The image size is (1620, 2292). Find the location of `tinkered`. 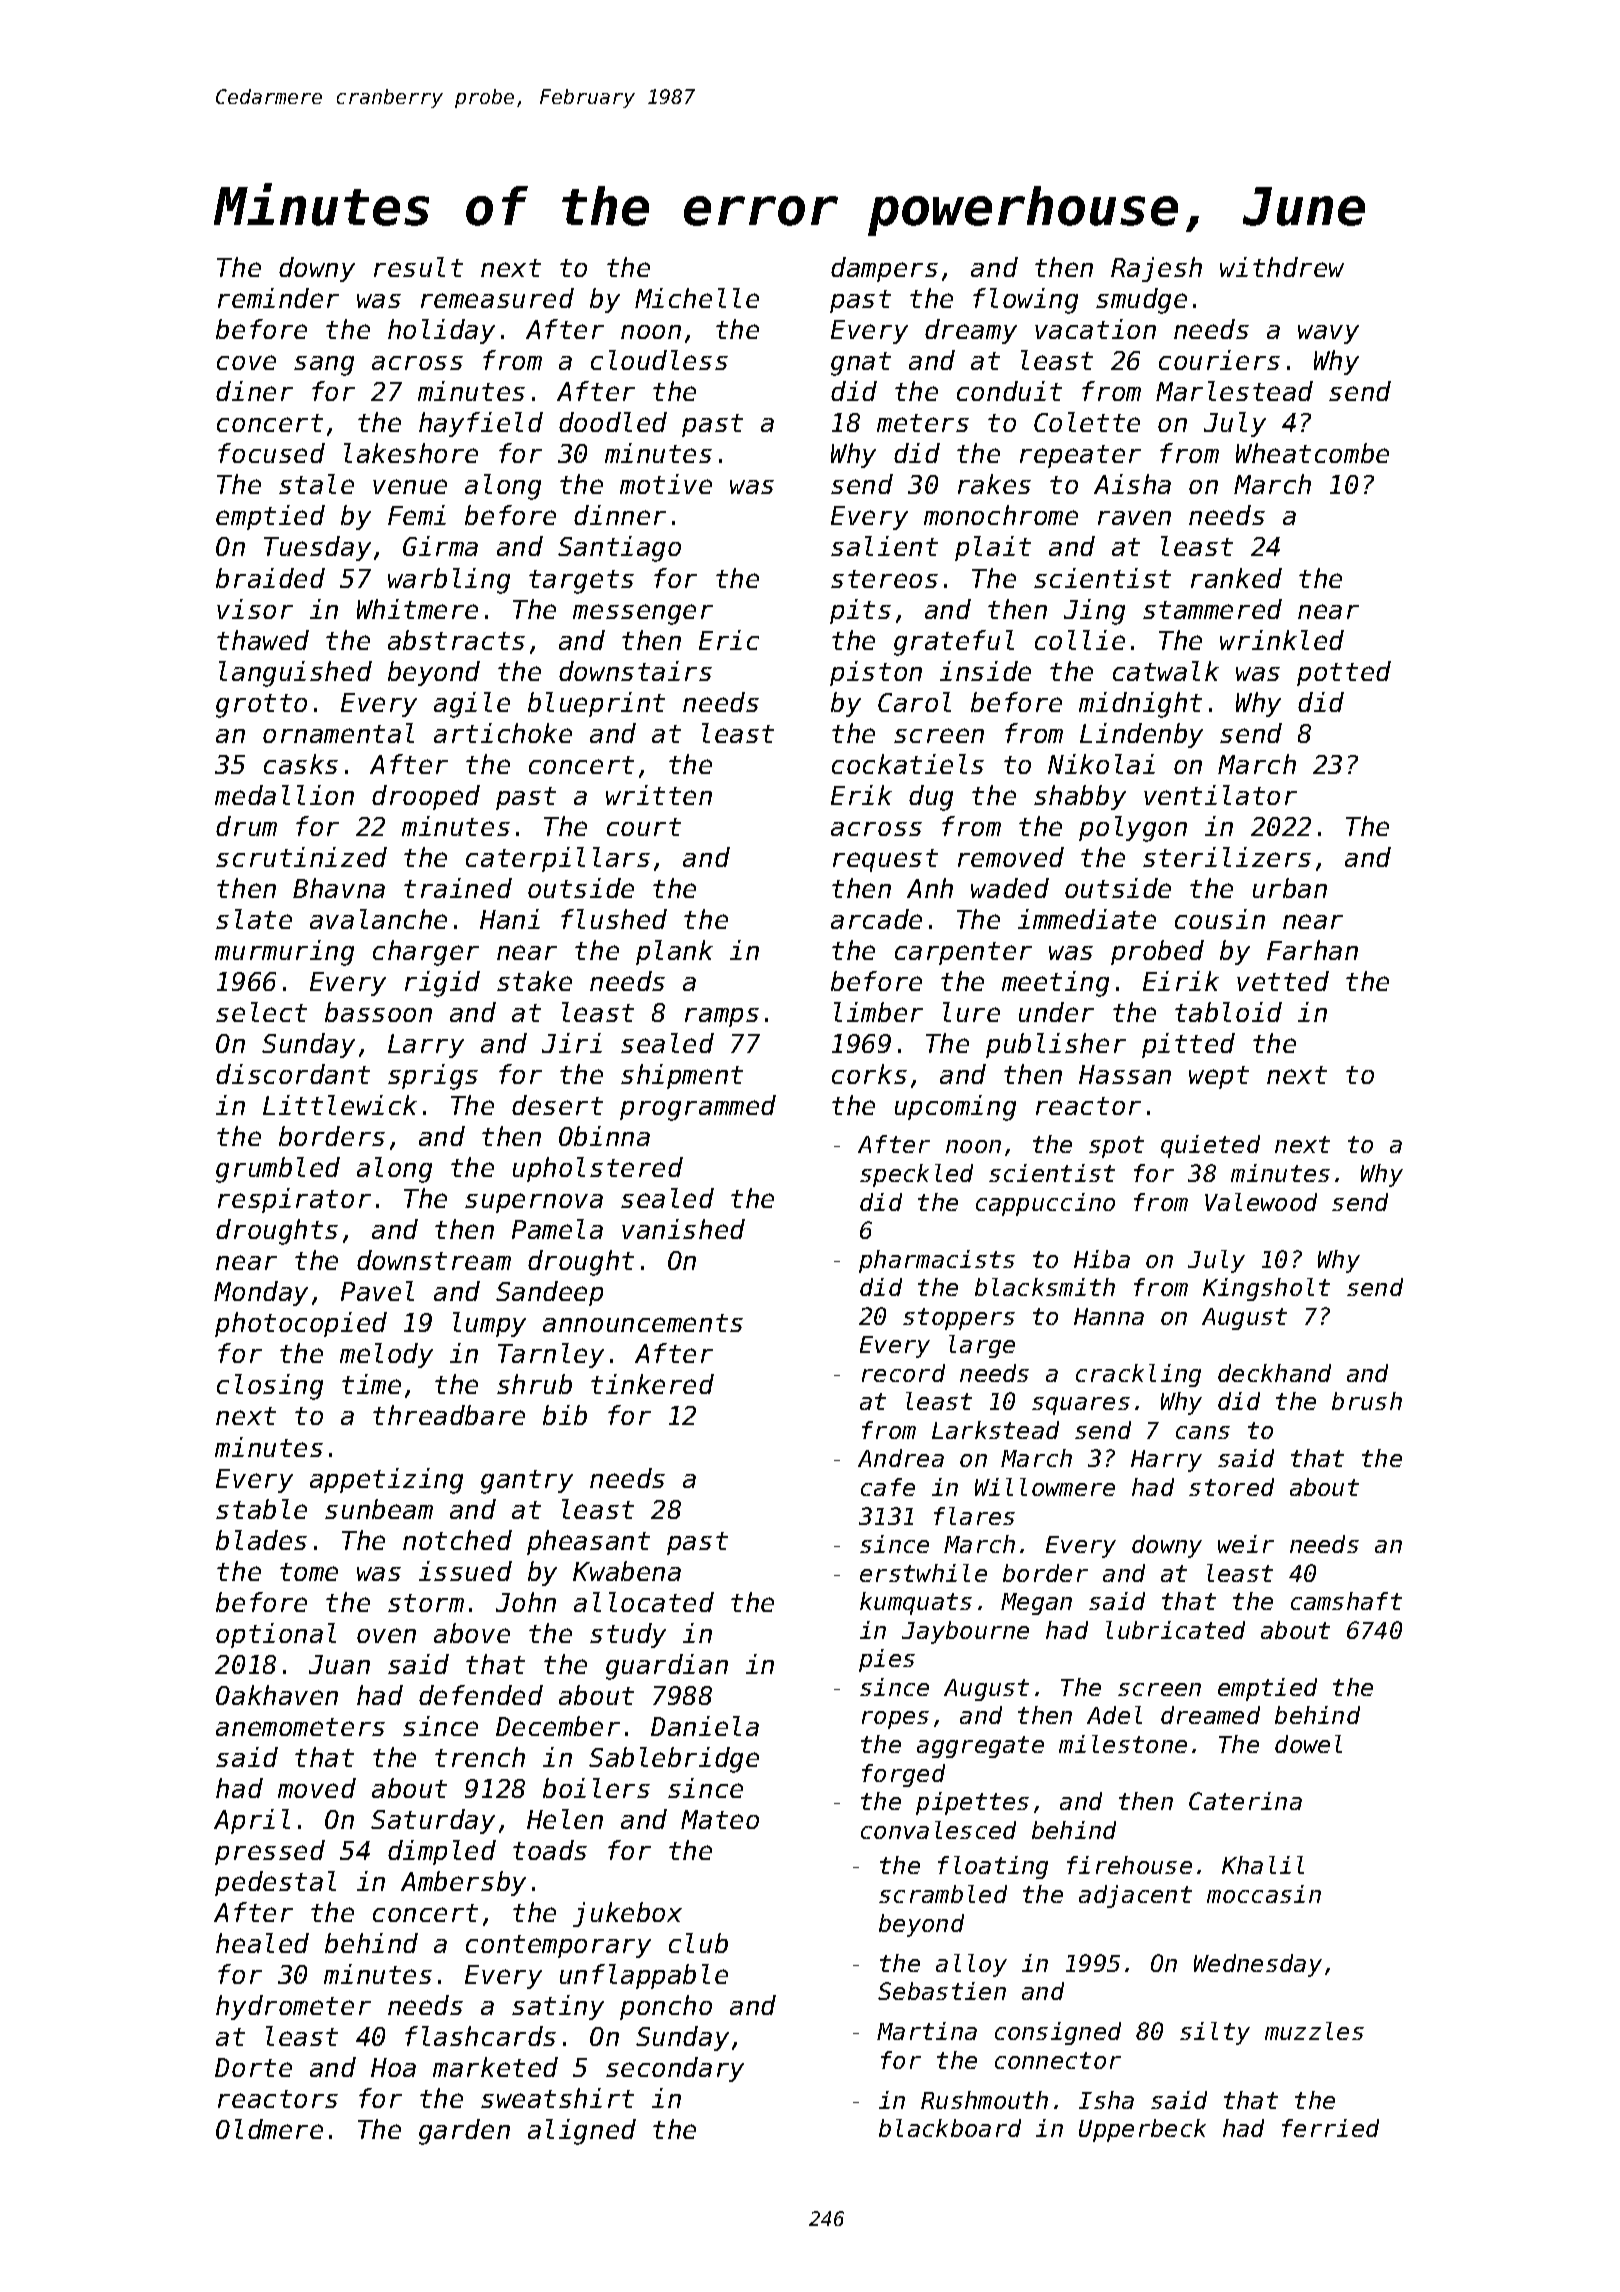

tinkered is located at coordinates (652, 1384).
